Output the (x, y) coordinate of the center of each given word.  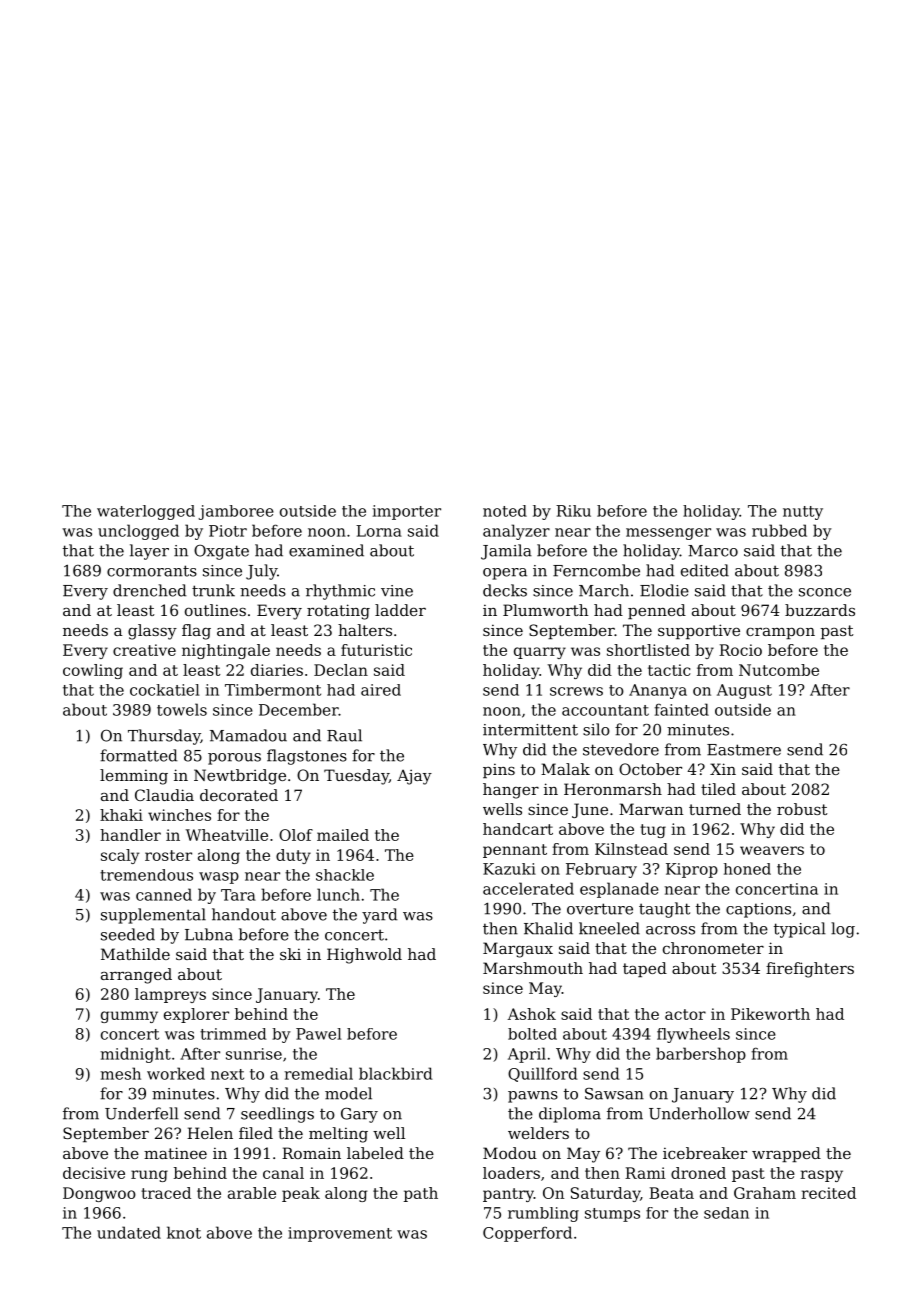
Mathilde (135, 954)
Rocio (740, 650)
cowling (93, 671)
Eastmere (744, 750)
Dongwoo (99, 1194)
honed (747, 869)
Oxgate (221, 552)
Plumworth (545, 610)
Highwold (364, 956)
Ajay (414, 777)
